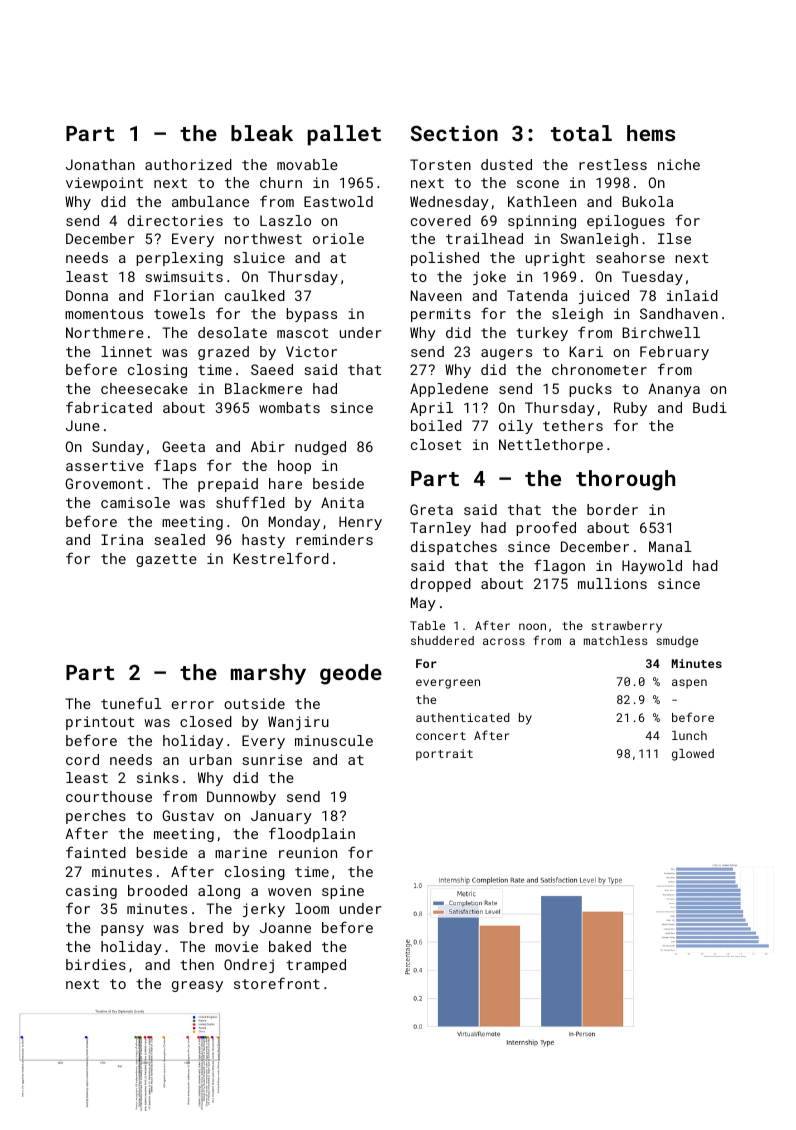 This screenshot has width=796, height=1130. I want to click on birdies, so click(96, 964).
